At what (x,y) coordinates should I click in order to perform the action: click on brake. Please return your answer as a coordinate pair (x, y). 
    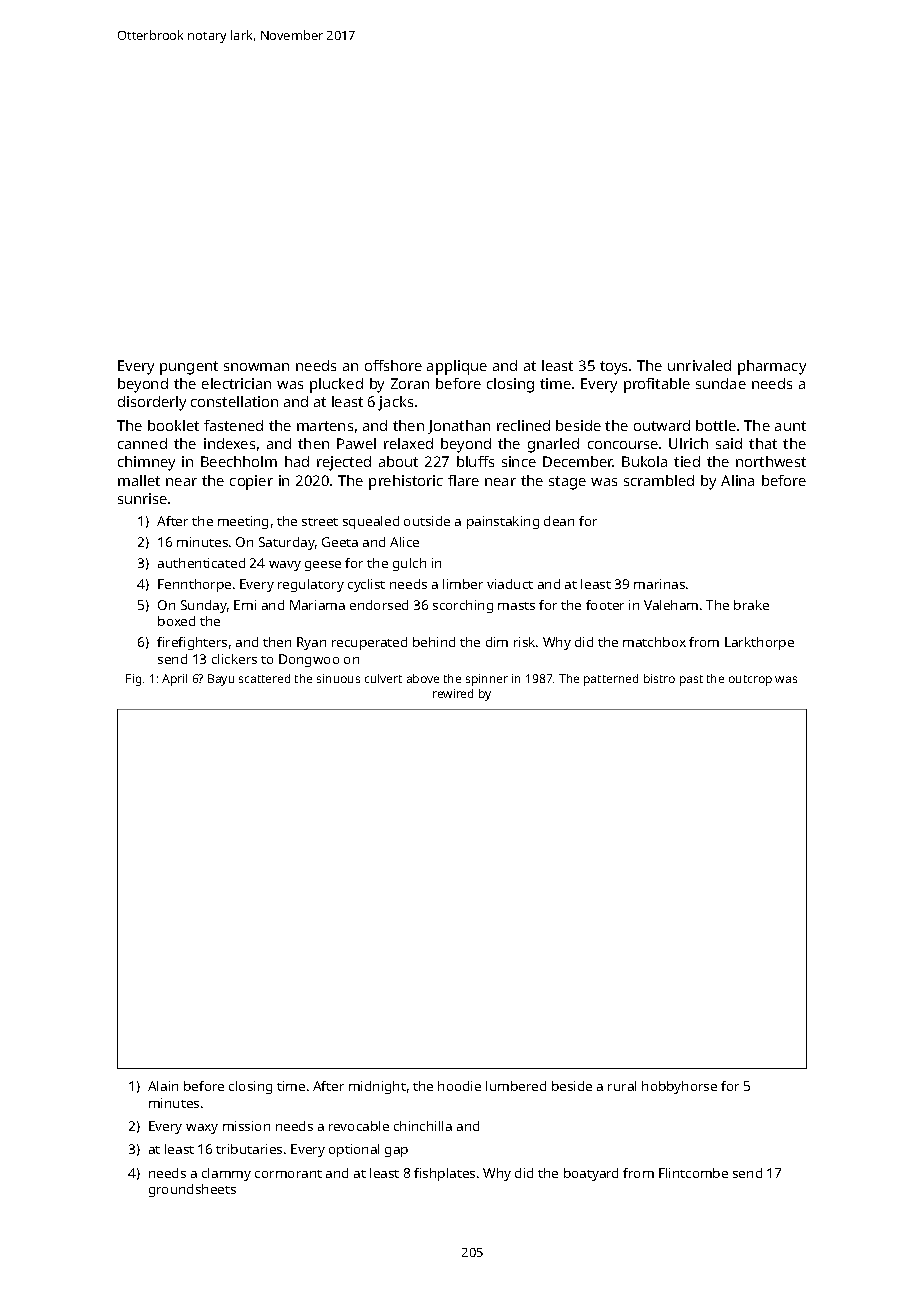
    Looking at the image, I should click on (751, 605).
